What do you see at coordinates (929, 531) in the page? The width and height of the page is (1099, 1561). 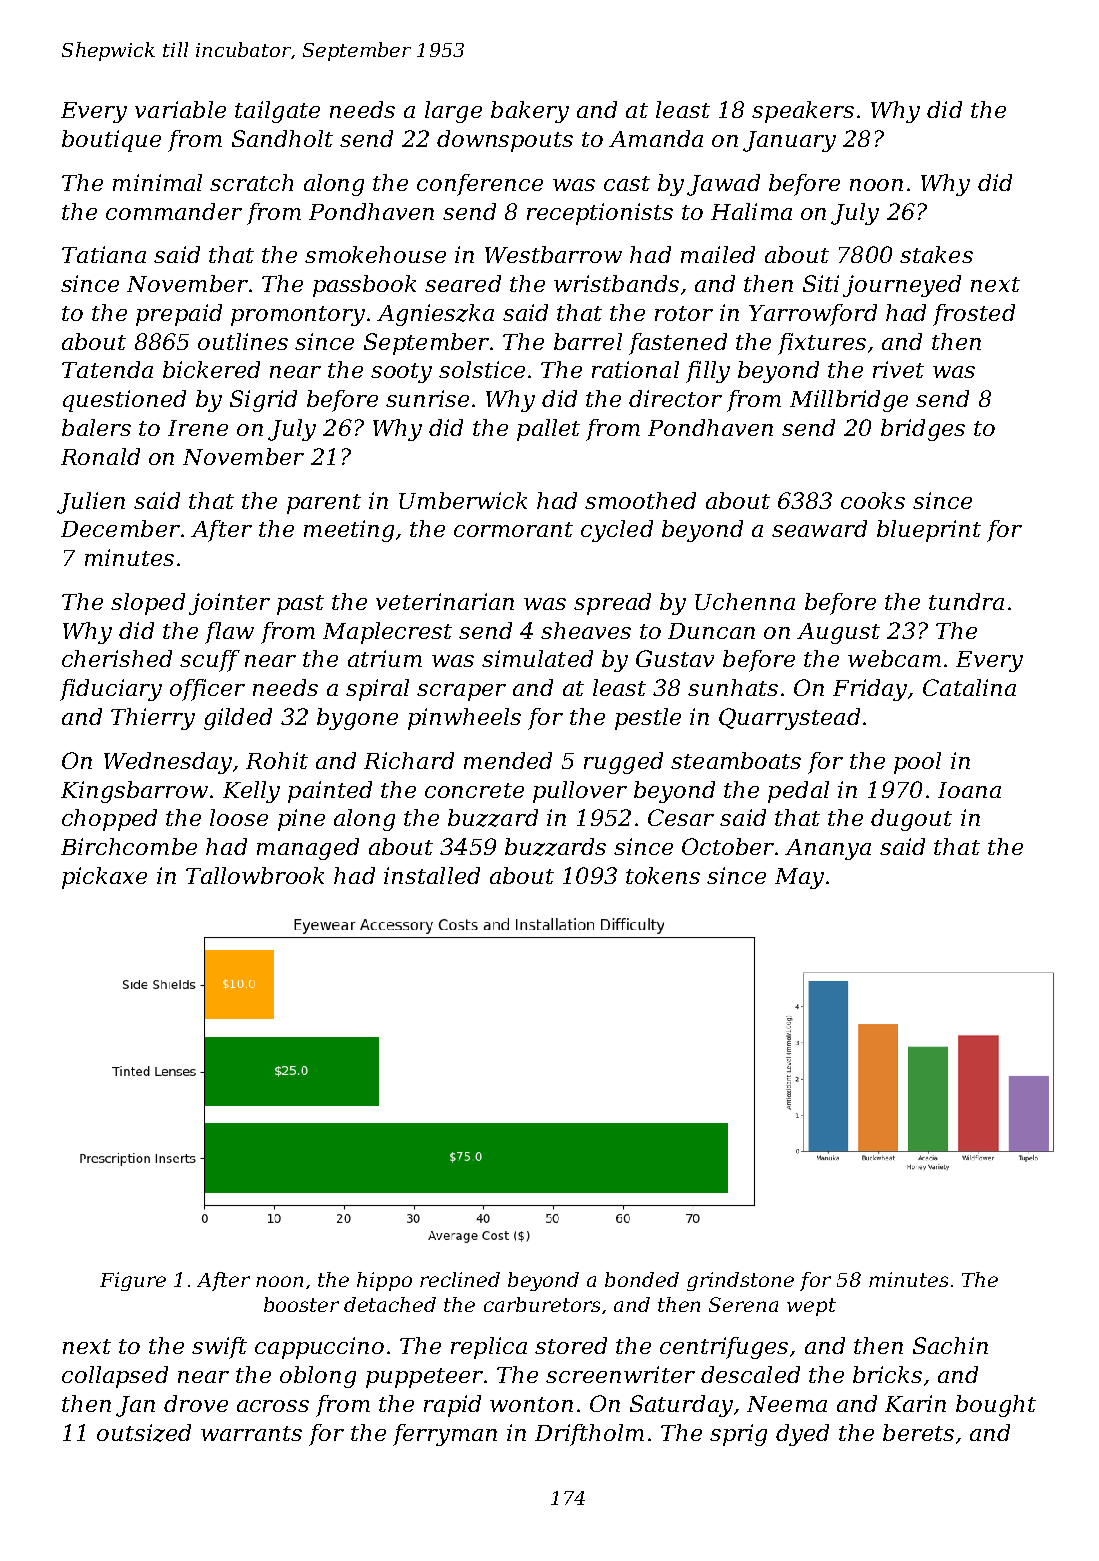 I see `blueprint` at bounding box center [929, 531].
